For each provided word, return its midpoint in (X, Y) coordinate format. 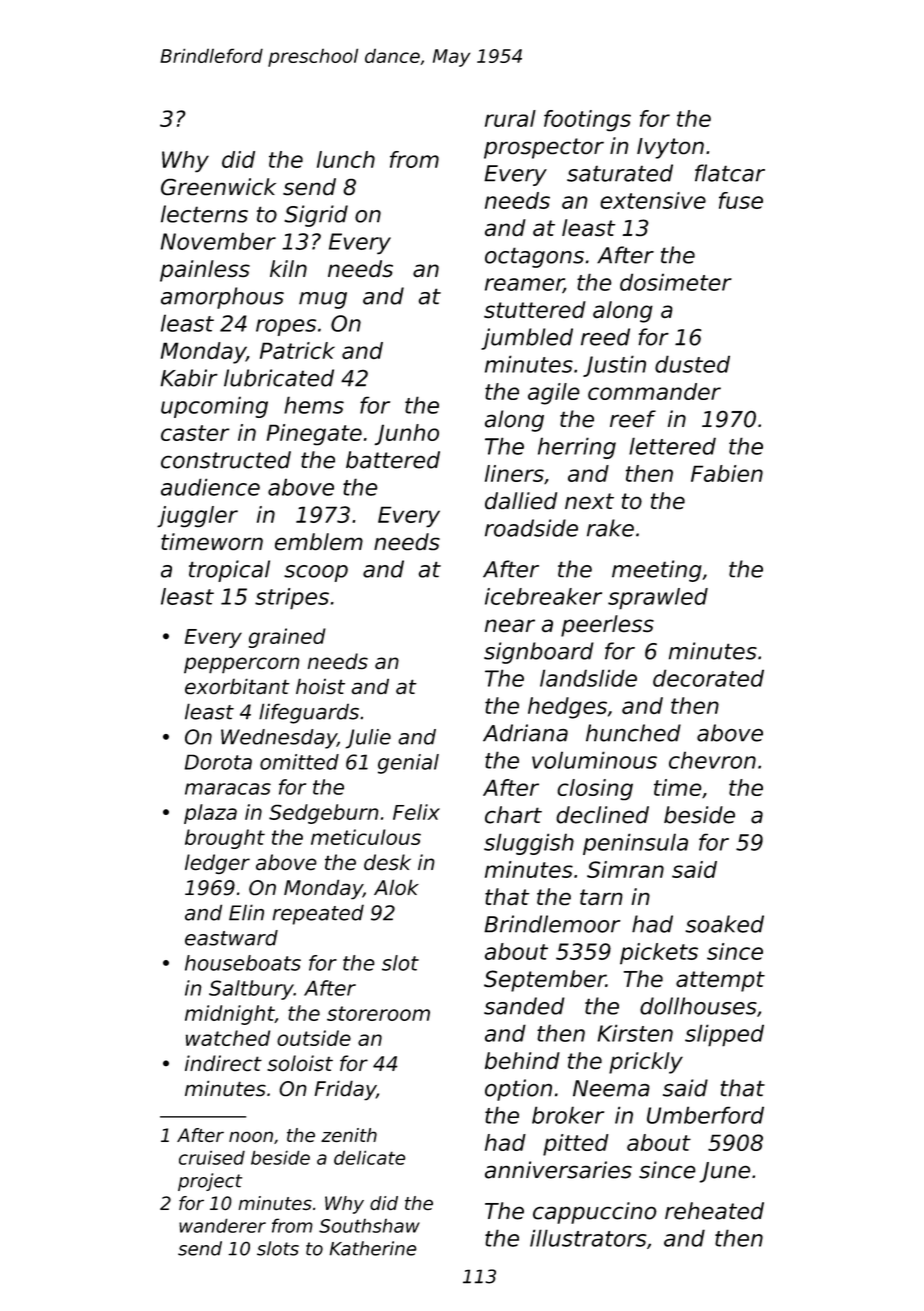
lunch (346, 159)
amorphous (222, 298)
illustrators (588, 1238)
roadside (531, 528)
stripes (292, 599)
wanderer (222, 1225)
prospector (544, 148)
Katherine (373, 1248)
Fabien (727, 473)
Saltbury (251, 990)
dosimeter (676, 282)
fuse (741, 200)
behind (522, 1060)
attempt (720, 981)
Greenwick (218, 186)
